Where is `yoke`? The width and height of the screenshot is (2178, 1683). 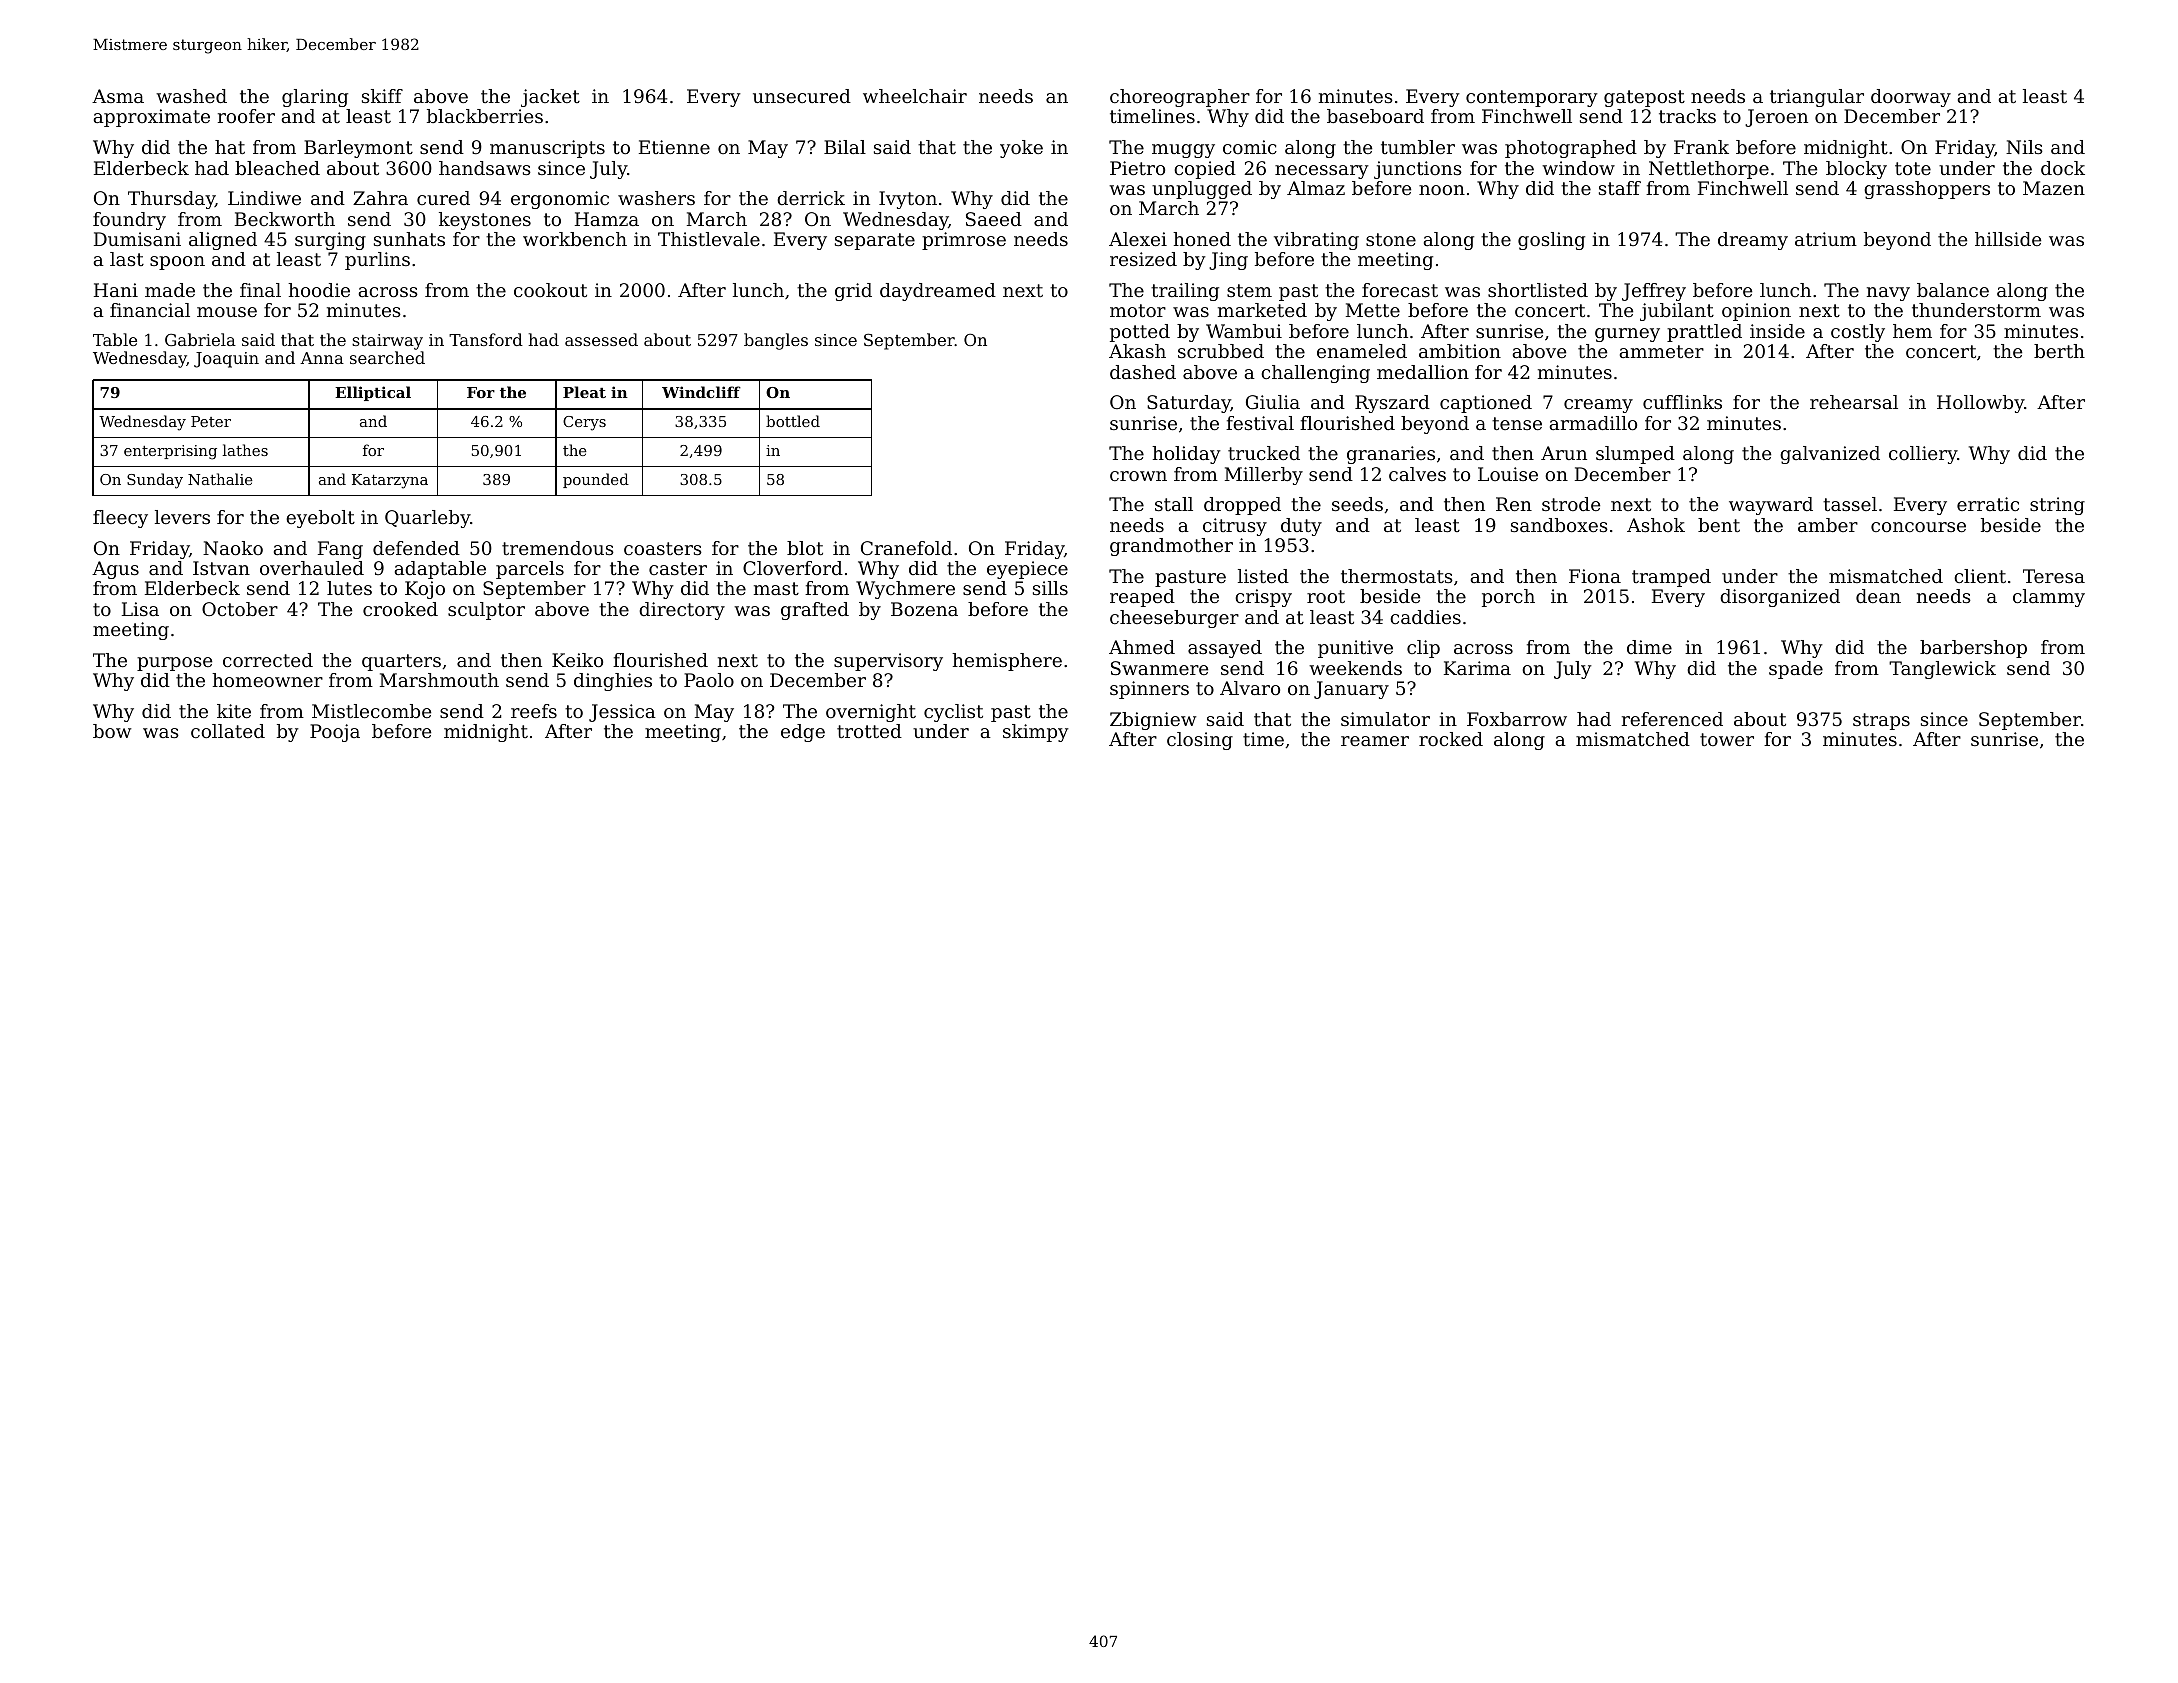
yoke is located at coordinates (1021, 149).
